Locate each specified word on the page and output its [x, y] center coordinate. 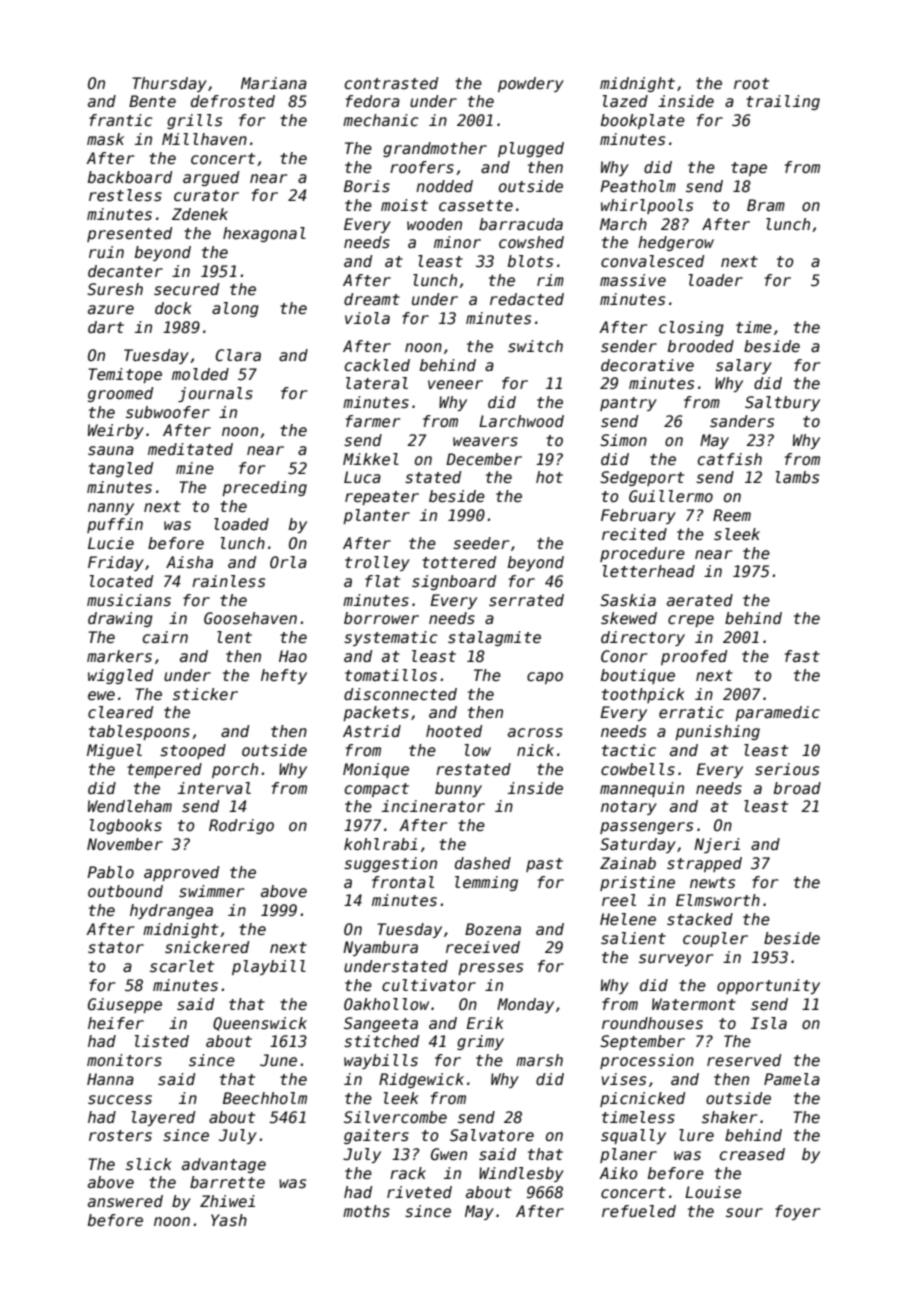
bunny [458, 789]
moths [366, 1211]
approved [181, 873]
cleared [120, 712]
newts [712, 883]
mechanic [381, 120]
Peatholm [638, 186]
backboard [130, 177]
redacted [527, 299]
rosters [120, 1136]
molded [200, 374]
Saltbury [782, 403]
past [544, 865]
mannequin [642, 789]
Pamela [792, 1079]
